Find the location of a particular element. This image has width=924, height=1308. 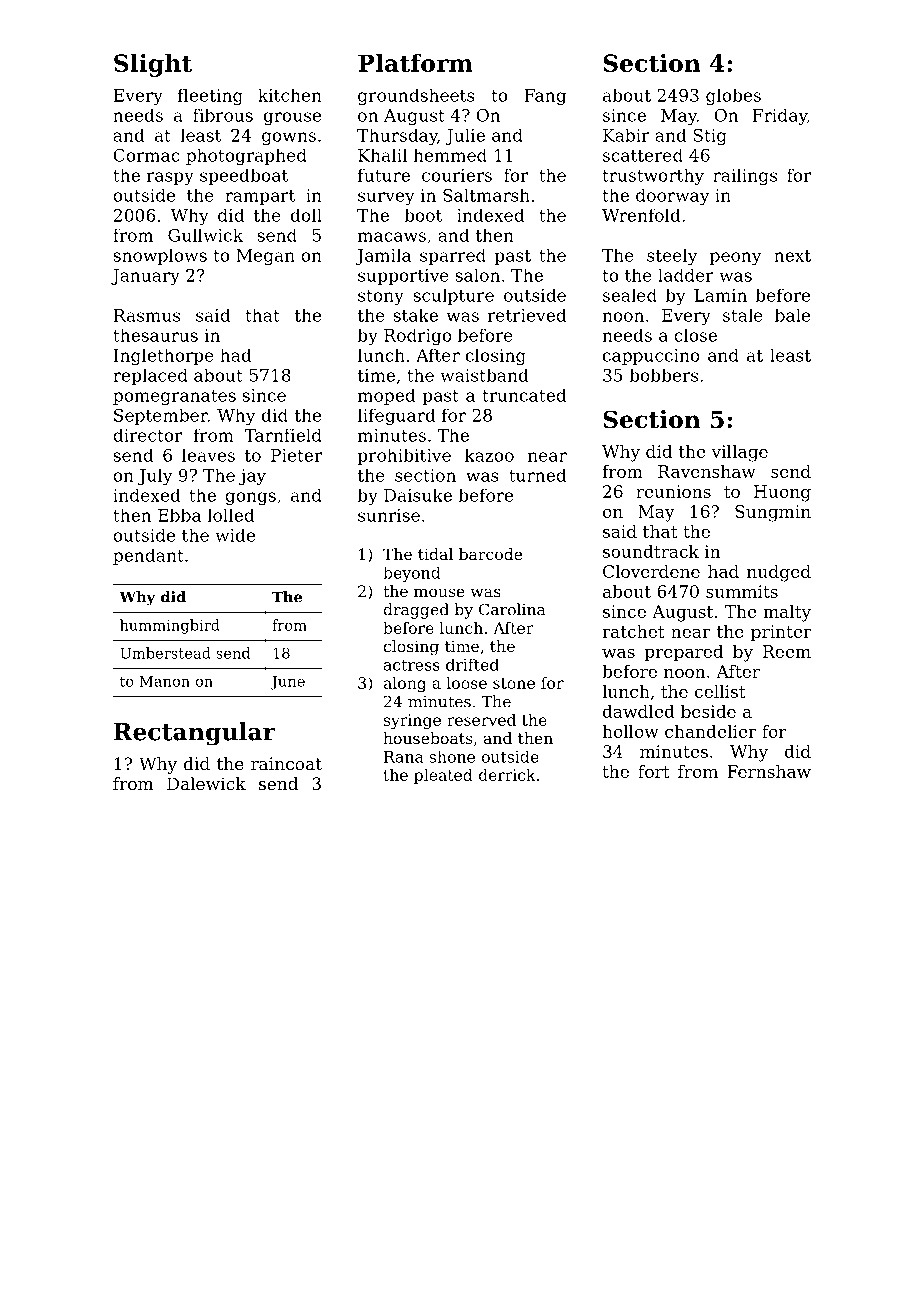

raincoat is located at coordinates (286, 763).
